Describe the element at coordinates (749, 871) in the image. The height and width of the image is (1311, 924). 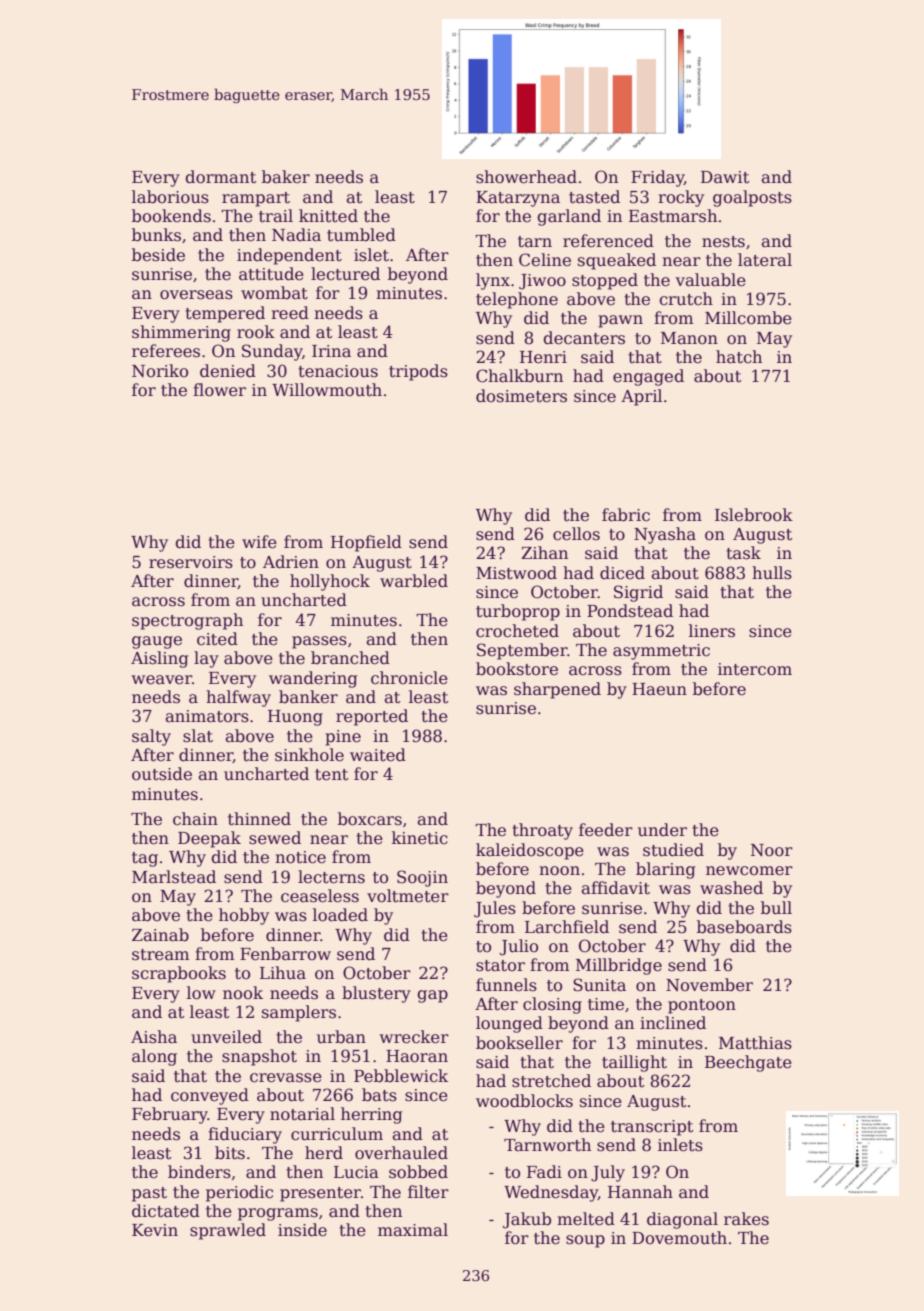
I see `newcomer` at that location.
